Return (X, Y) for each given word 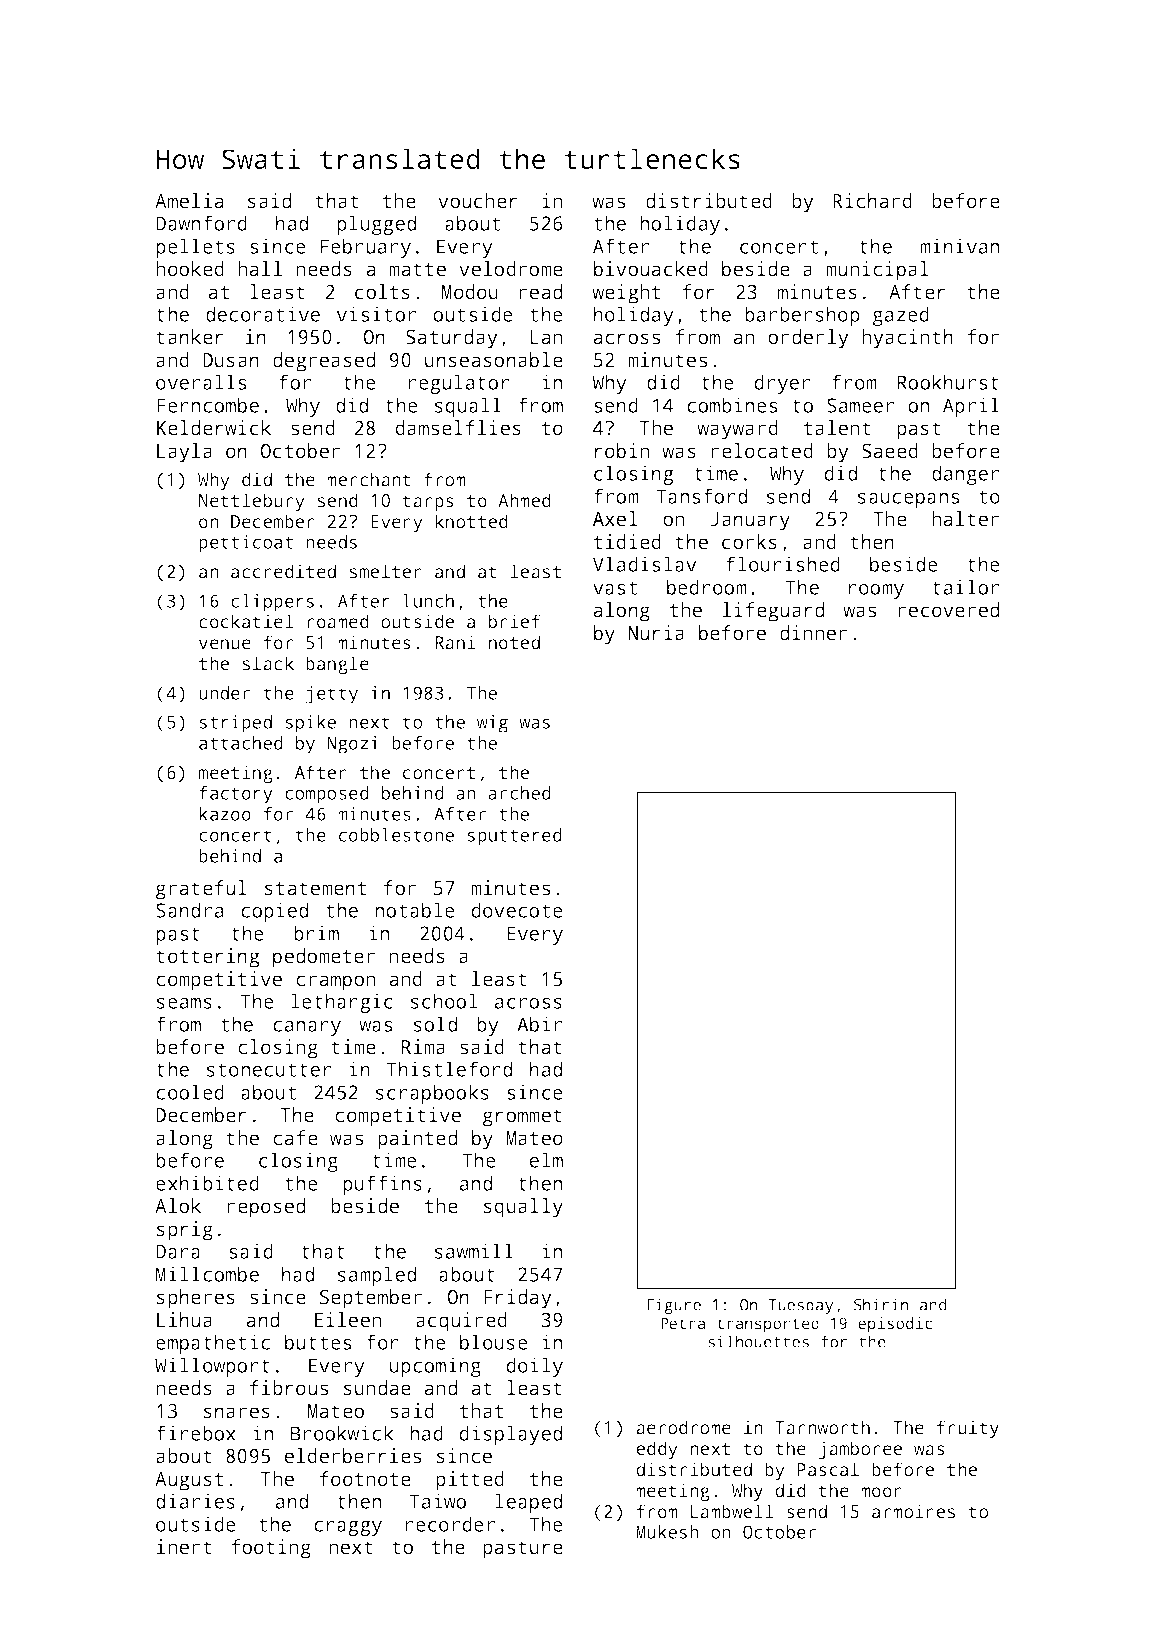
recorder (450, 1524)
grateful (201, 890)
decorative (263, 314)
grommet (522, 1118)
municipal (877, 271)
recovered (948, 610)
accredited (283, 571)
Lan (546, 337)
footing (271, 1549)
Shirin (881, 1304)
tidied (627, 542)
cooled (190, 1092)
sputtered (515, 837)
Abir (539, 1024)
